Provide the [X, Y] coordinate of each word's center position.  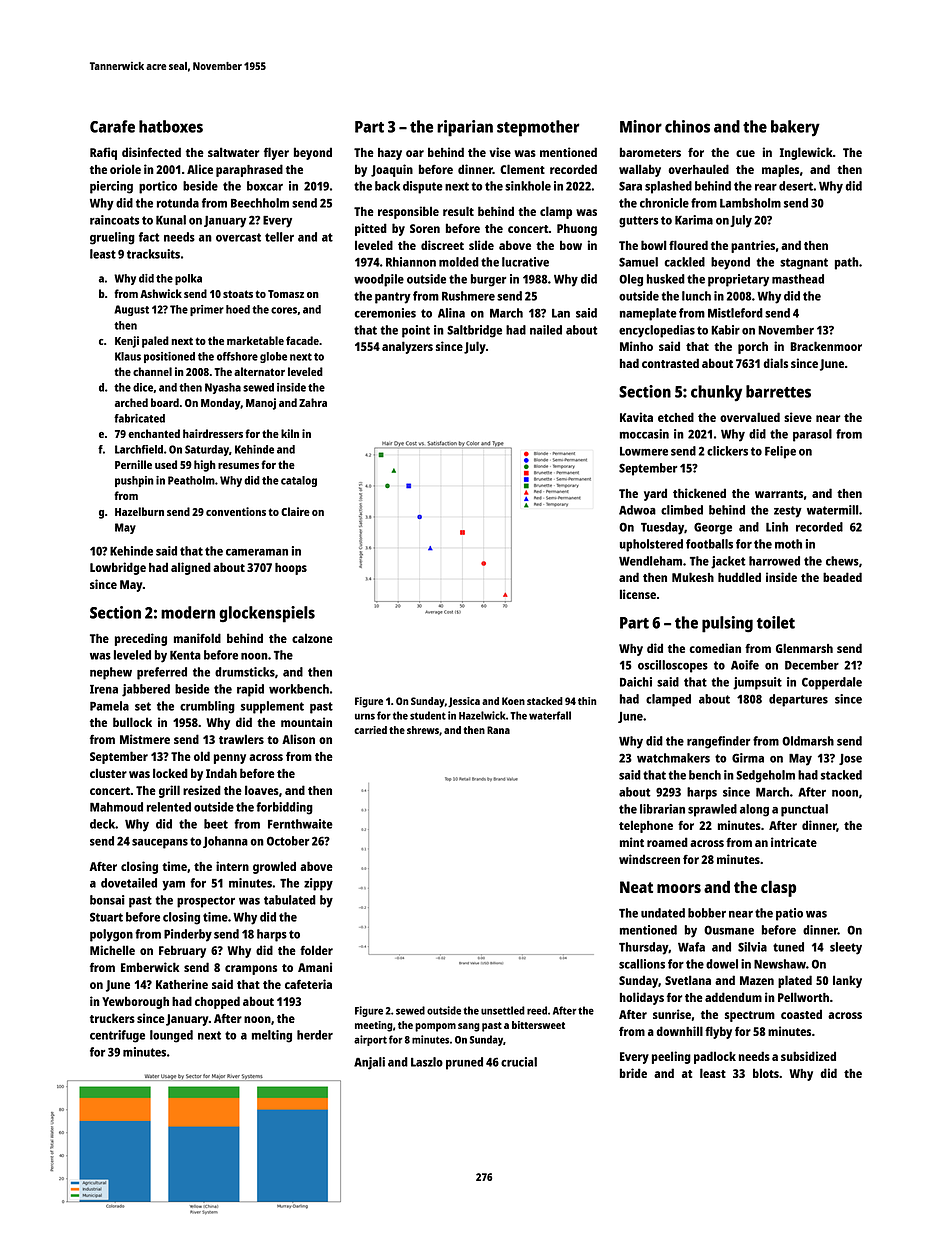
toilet [776, 622]
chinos [687, 126]
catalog [299, 481]
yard [655, 494]
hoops [291, 569]
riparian [465, 128]
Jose [850, 759]
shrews [423, 730]
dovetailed [129, 883]
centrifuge [117, 1036]
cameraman [257, 552]
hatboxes [171, 126]
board [165, 402]
